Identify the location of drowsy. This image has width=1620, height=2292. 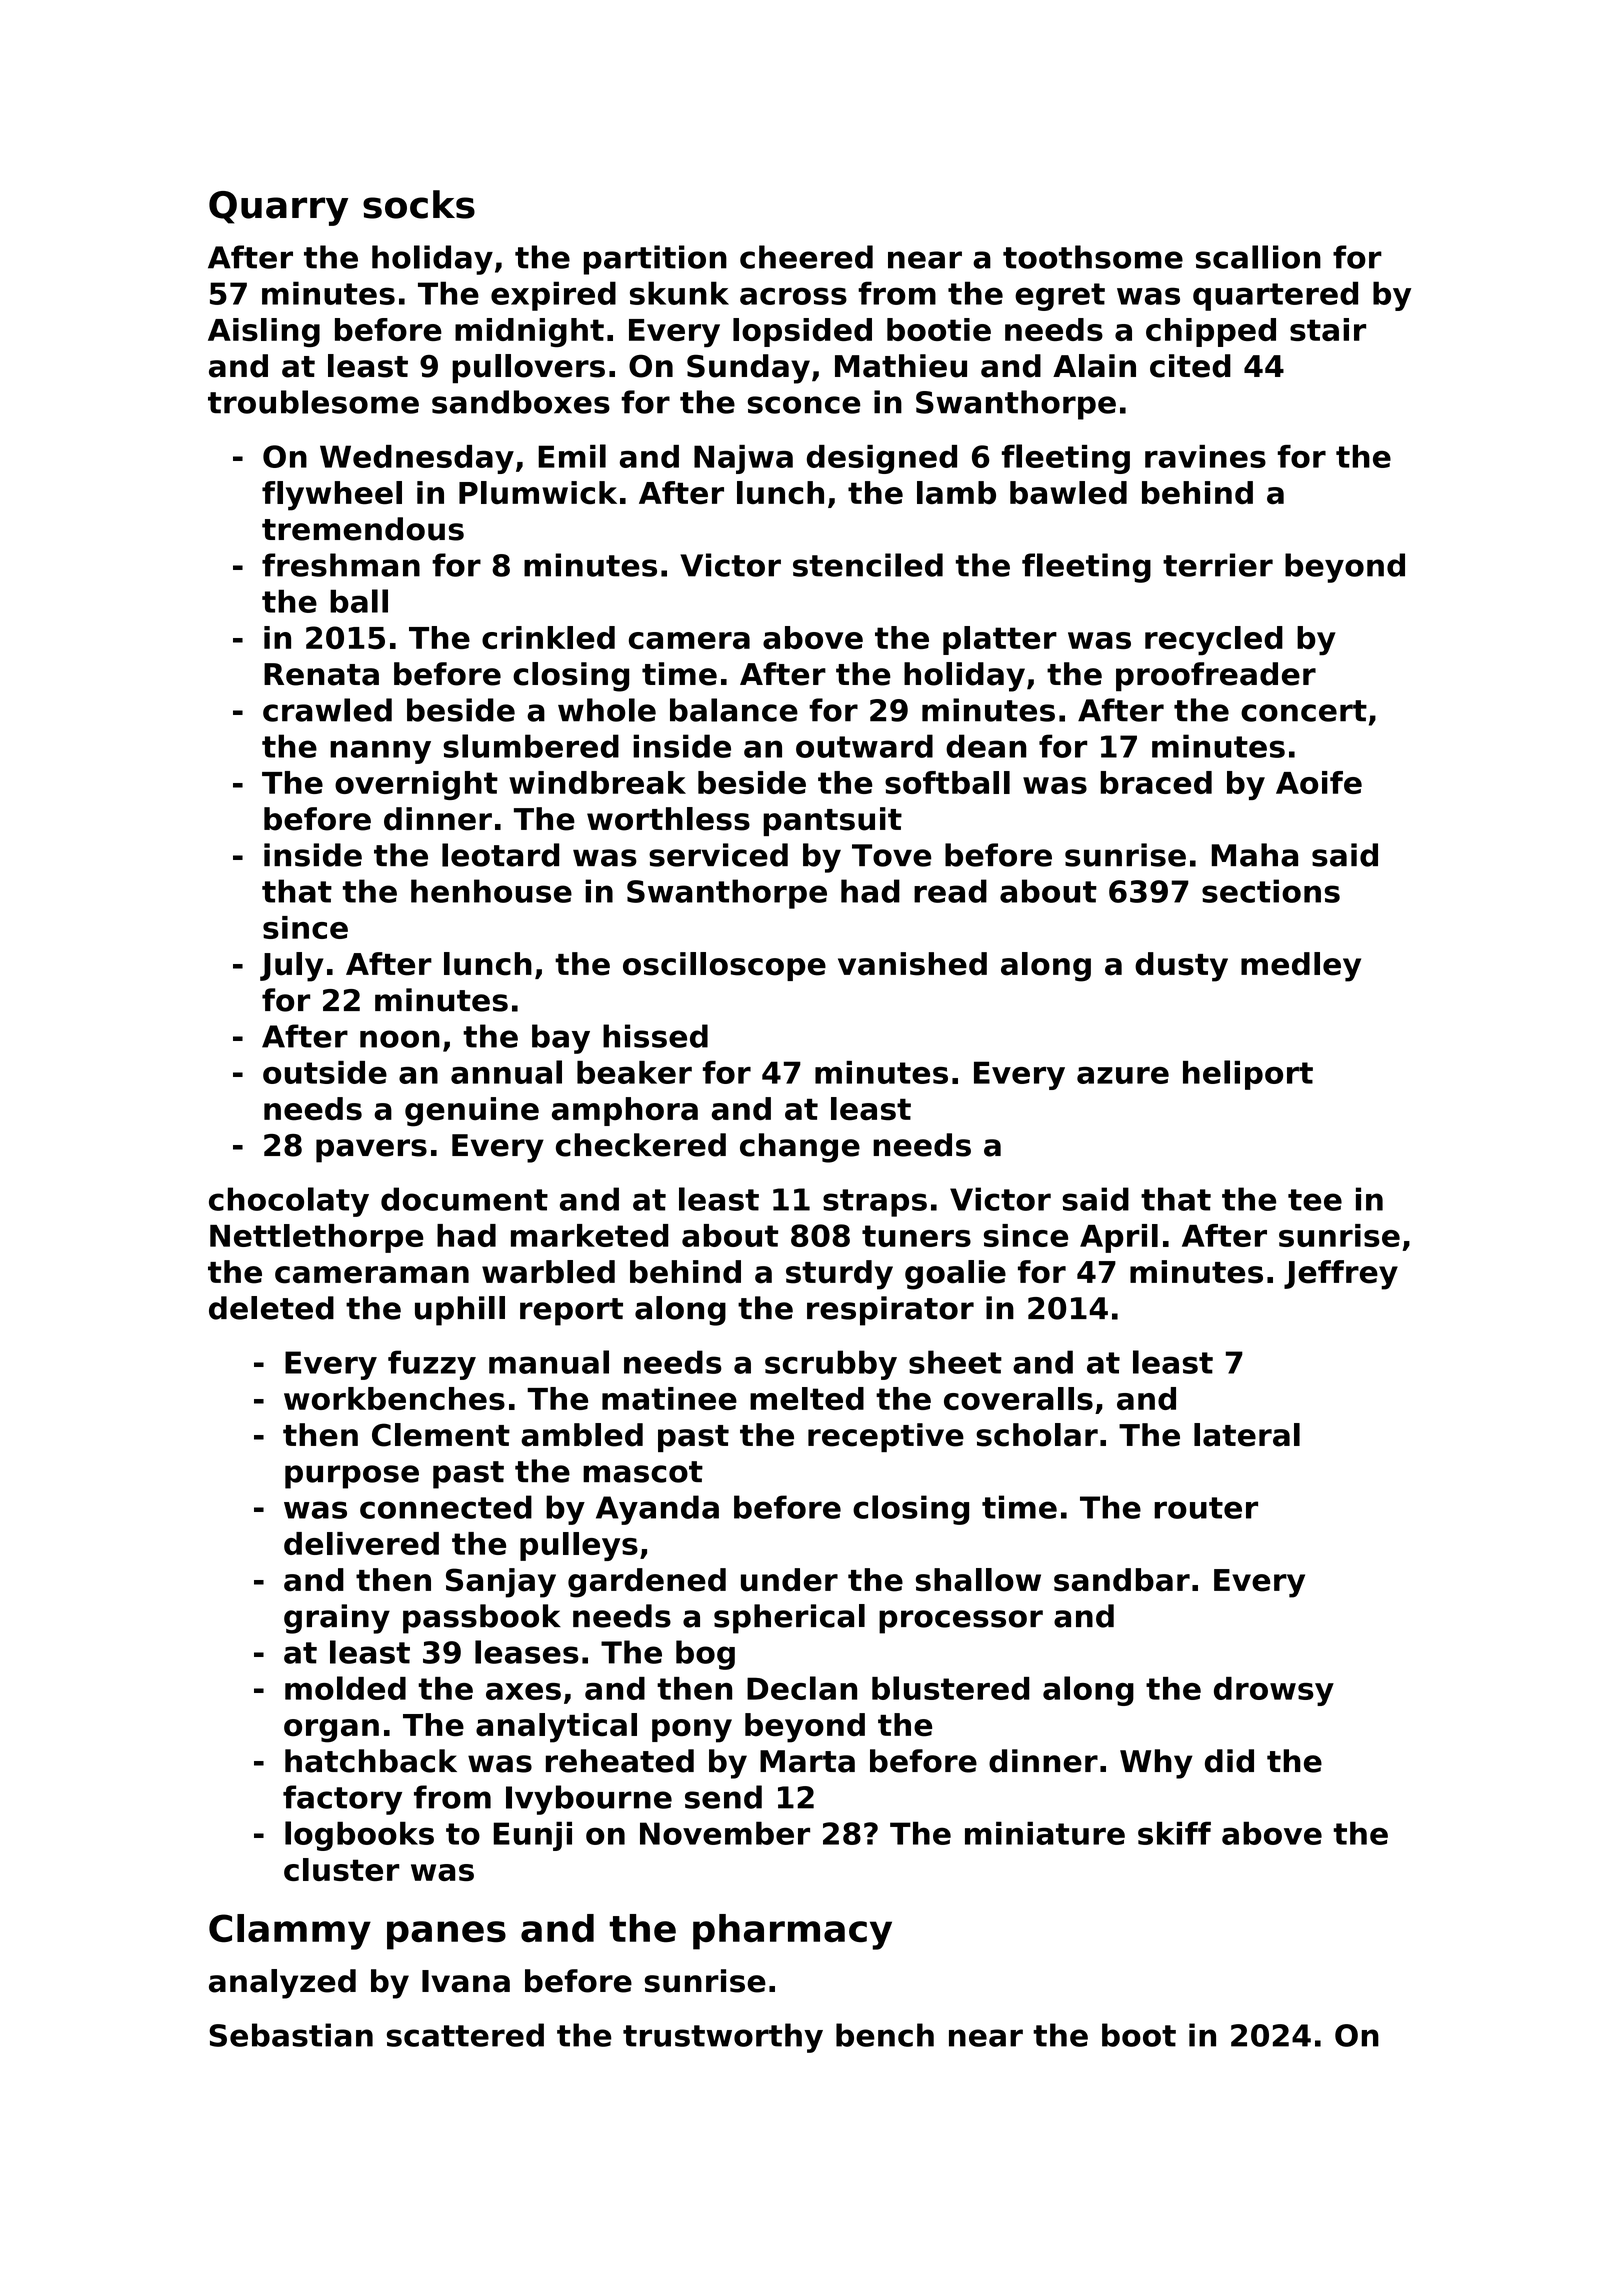
(1274, 1691).
